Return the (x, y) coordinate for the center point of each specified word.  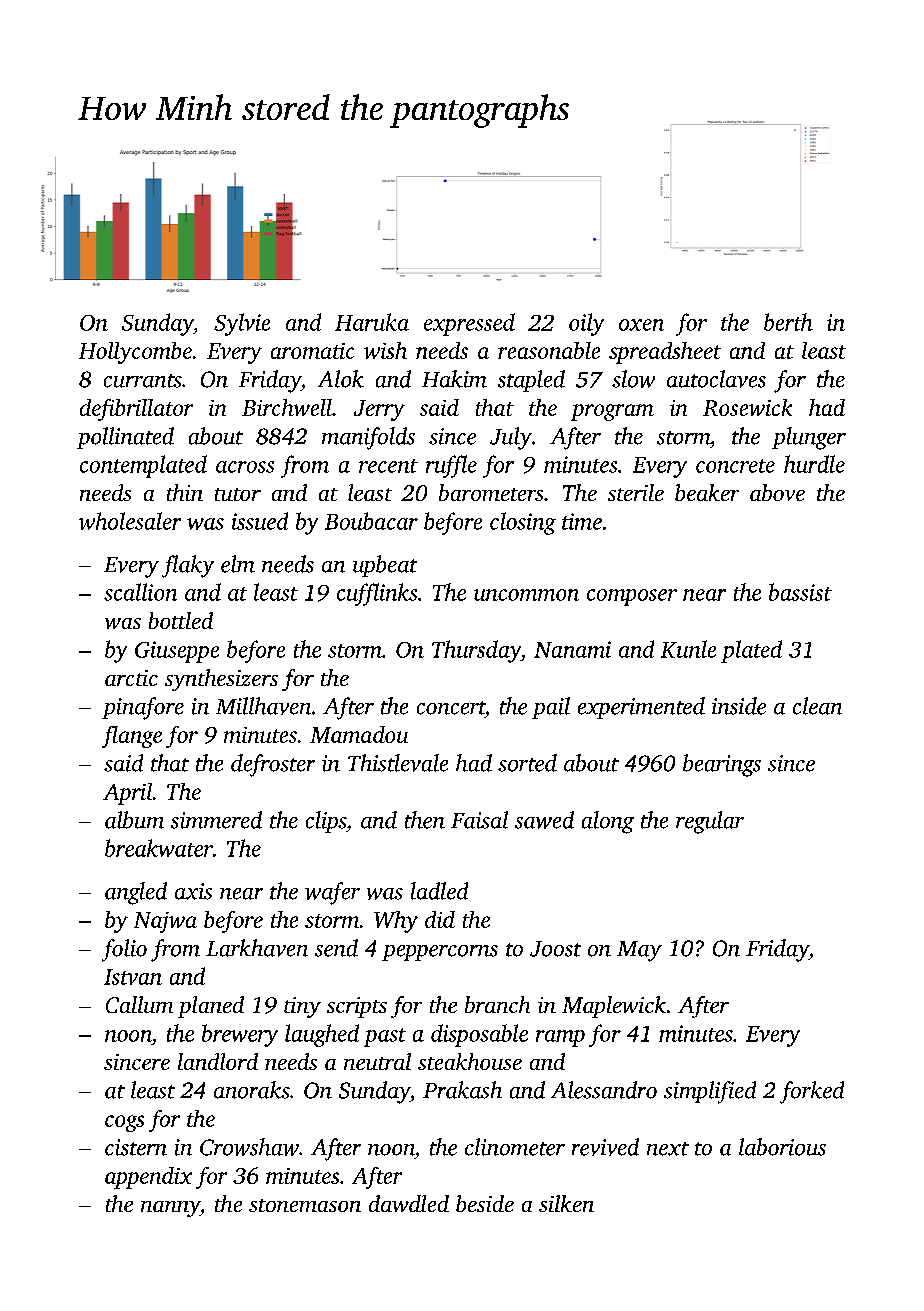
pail (551, 708)
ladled (439, 891)
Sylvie (242, 324)
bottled (181, 620)
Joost (555, 949)
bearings (722, 765)
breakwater (159, 848)
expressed (469, 324)
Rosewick (747, 407)
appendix (148, 1178)
